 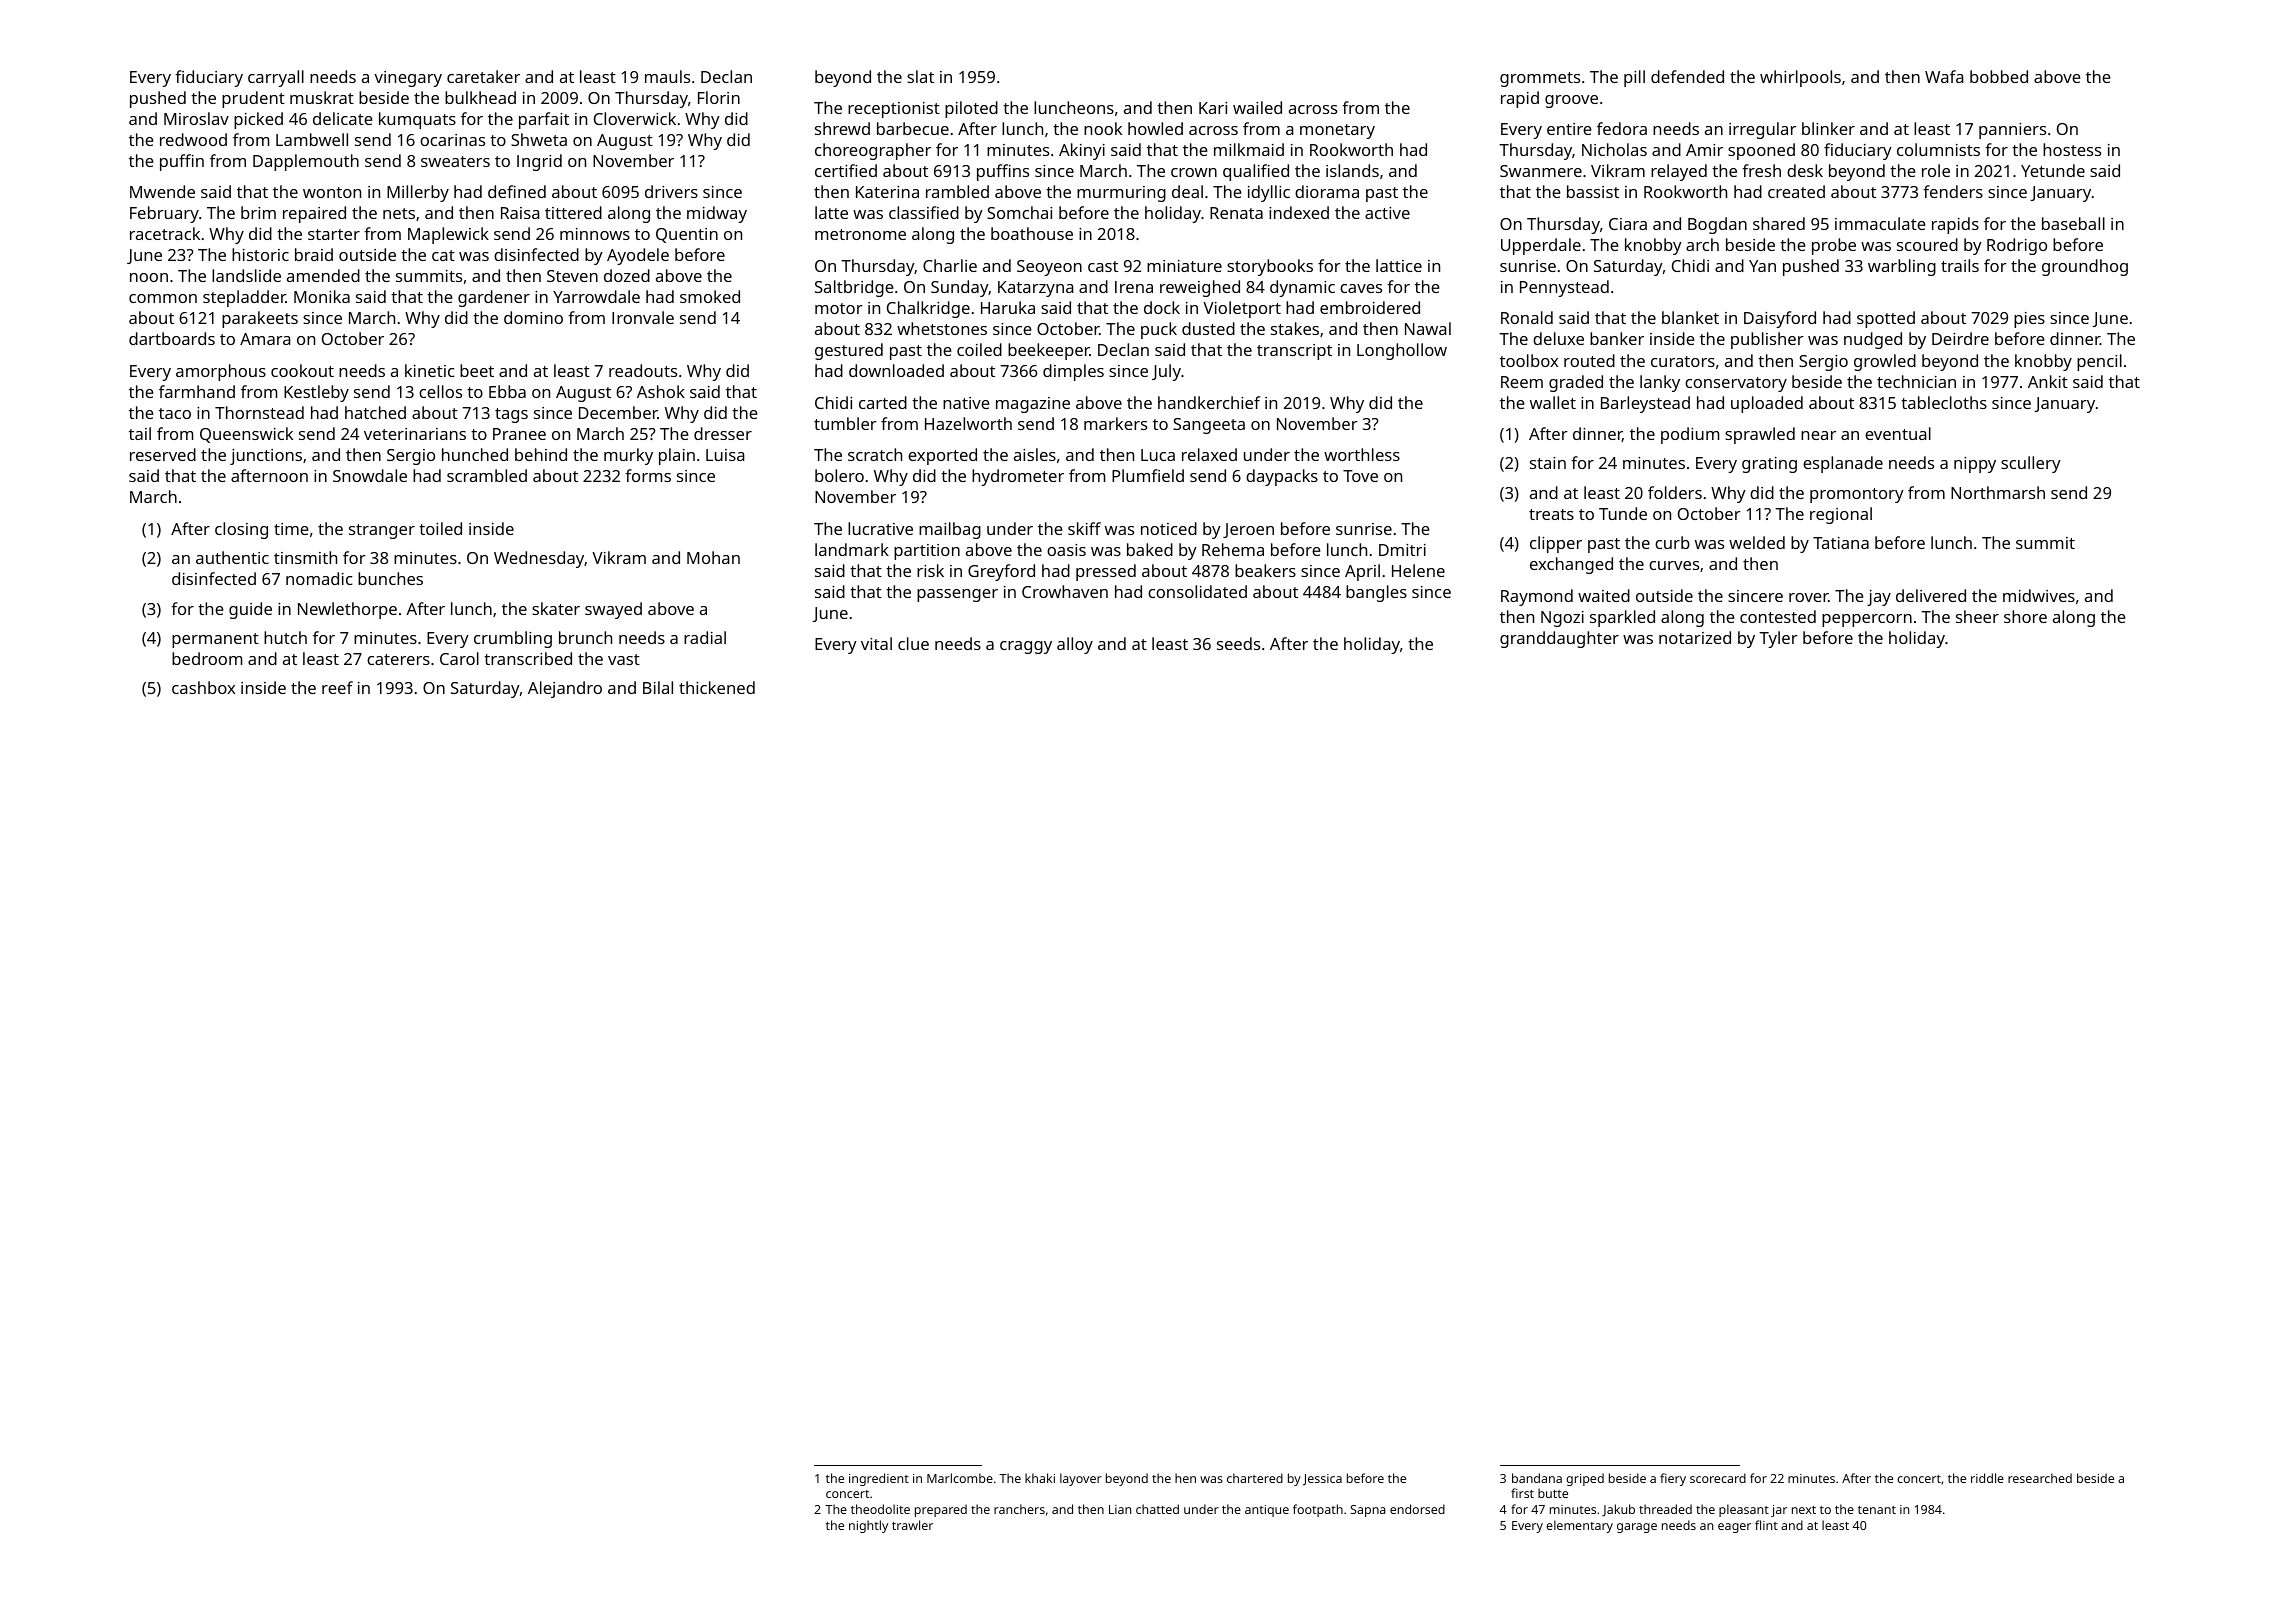 I want to click on caretaker, so click(x=483, y=76).
